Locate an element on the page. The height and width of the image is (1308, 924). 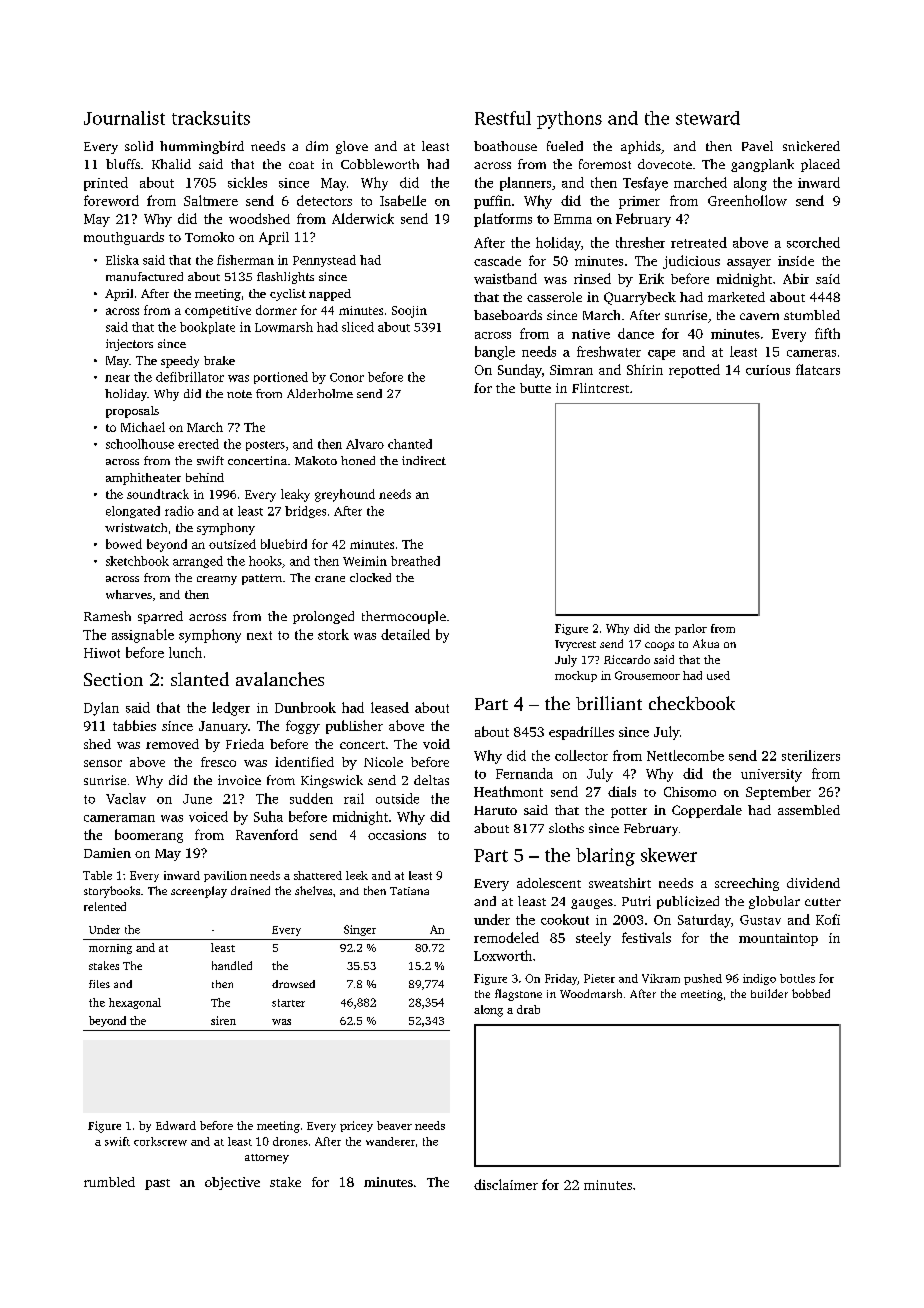
leased is located at coordinates (390, 707).
